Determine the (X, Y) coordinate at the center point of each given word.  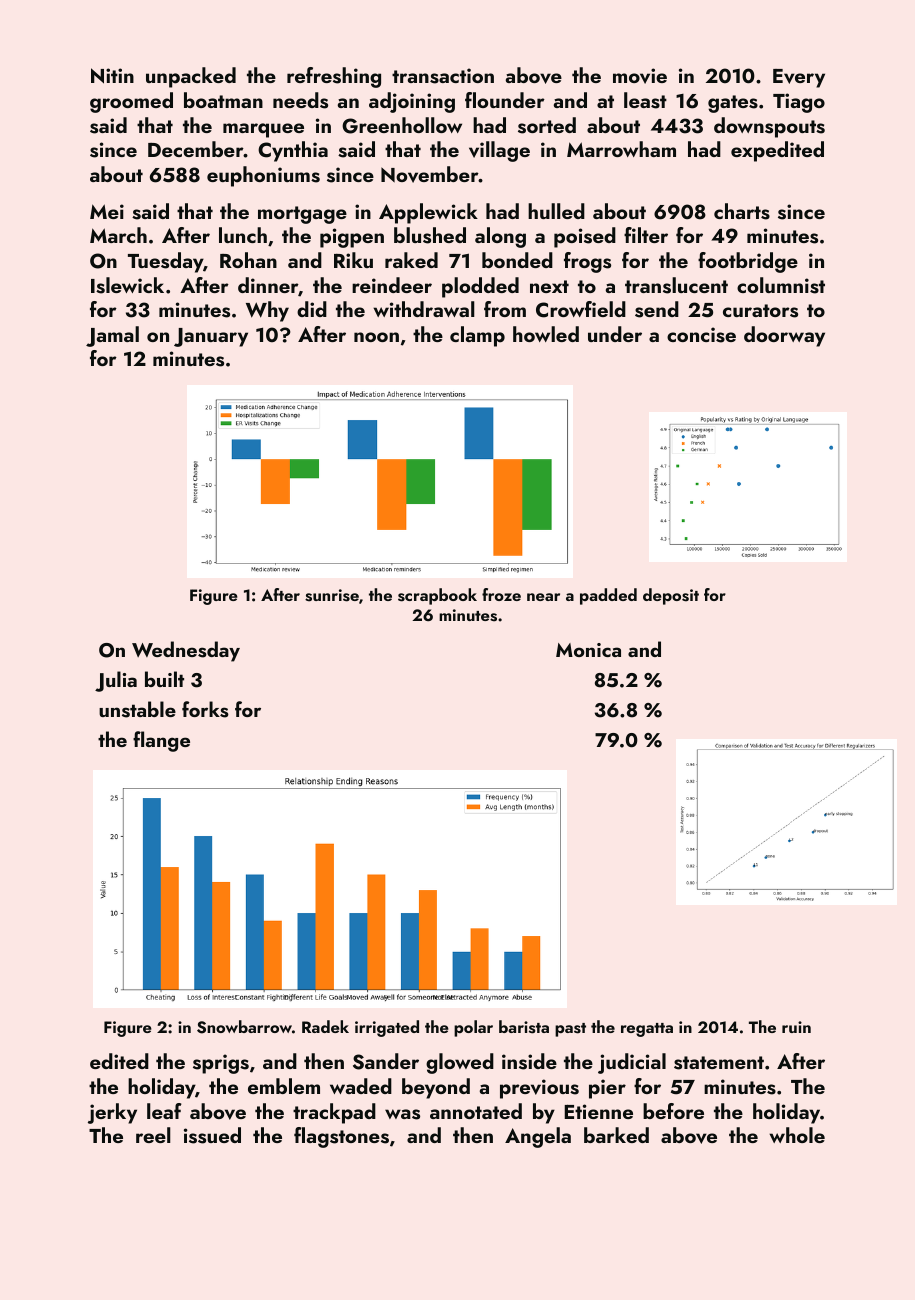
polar (473, 1028)
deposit (671, 596)
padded (608, 596)
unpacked (191, 77)
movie (640, 76)
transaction (443, 76)
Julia (116, 681)
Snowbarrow (244, 1027)
